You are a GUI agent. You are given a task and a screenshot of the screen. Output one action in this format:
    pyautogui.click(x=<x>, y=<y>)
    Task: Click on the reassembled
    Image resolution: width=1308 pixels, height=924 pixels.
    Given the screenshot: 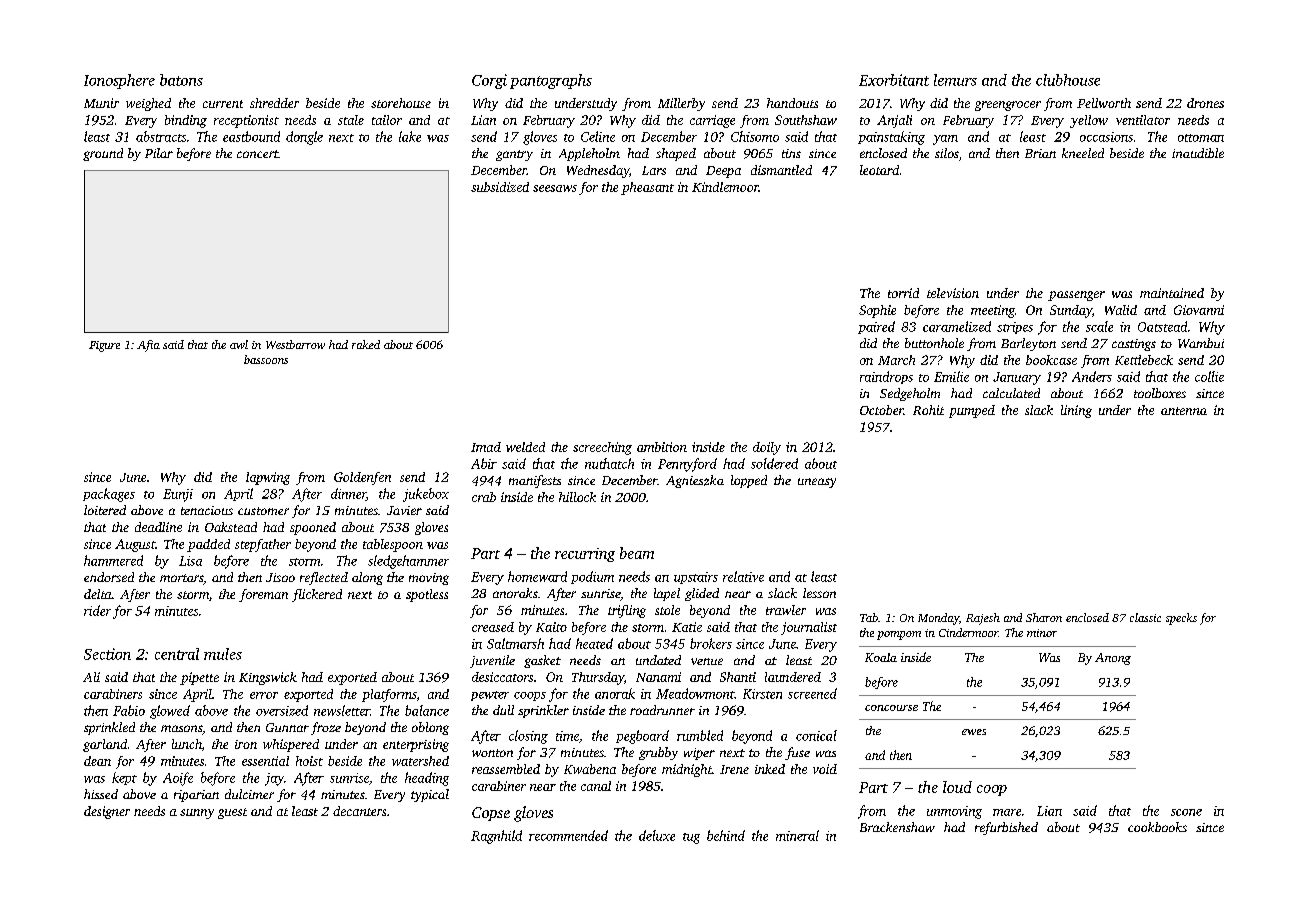 What is the action you would take?
    pyautogui.click(x=506, y=769)
